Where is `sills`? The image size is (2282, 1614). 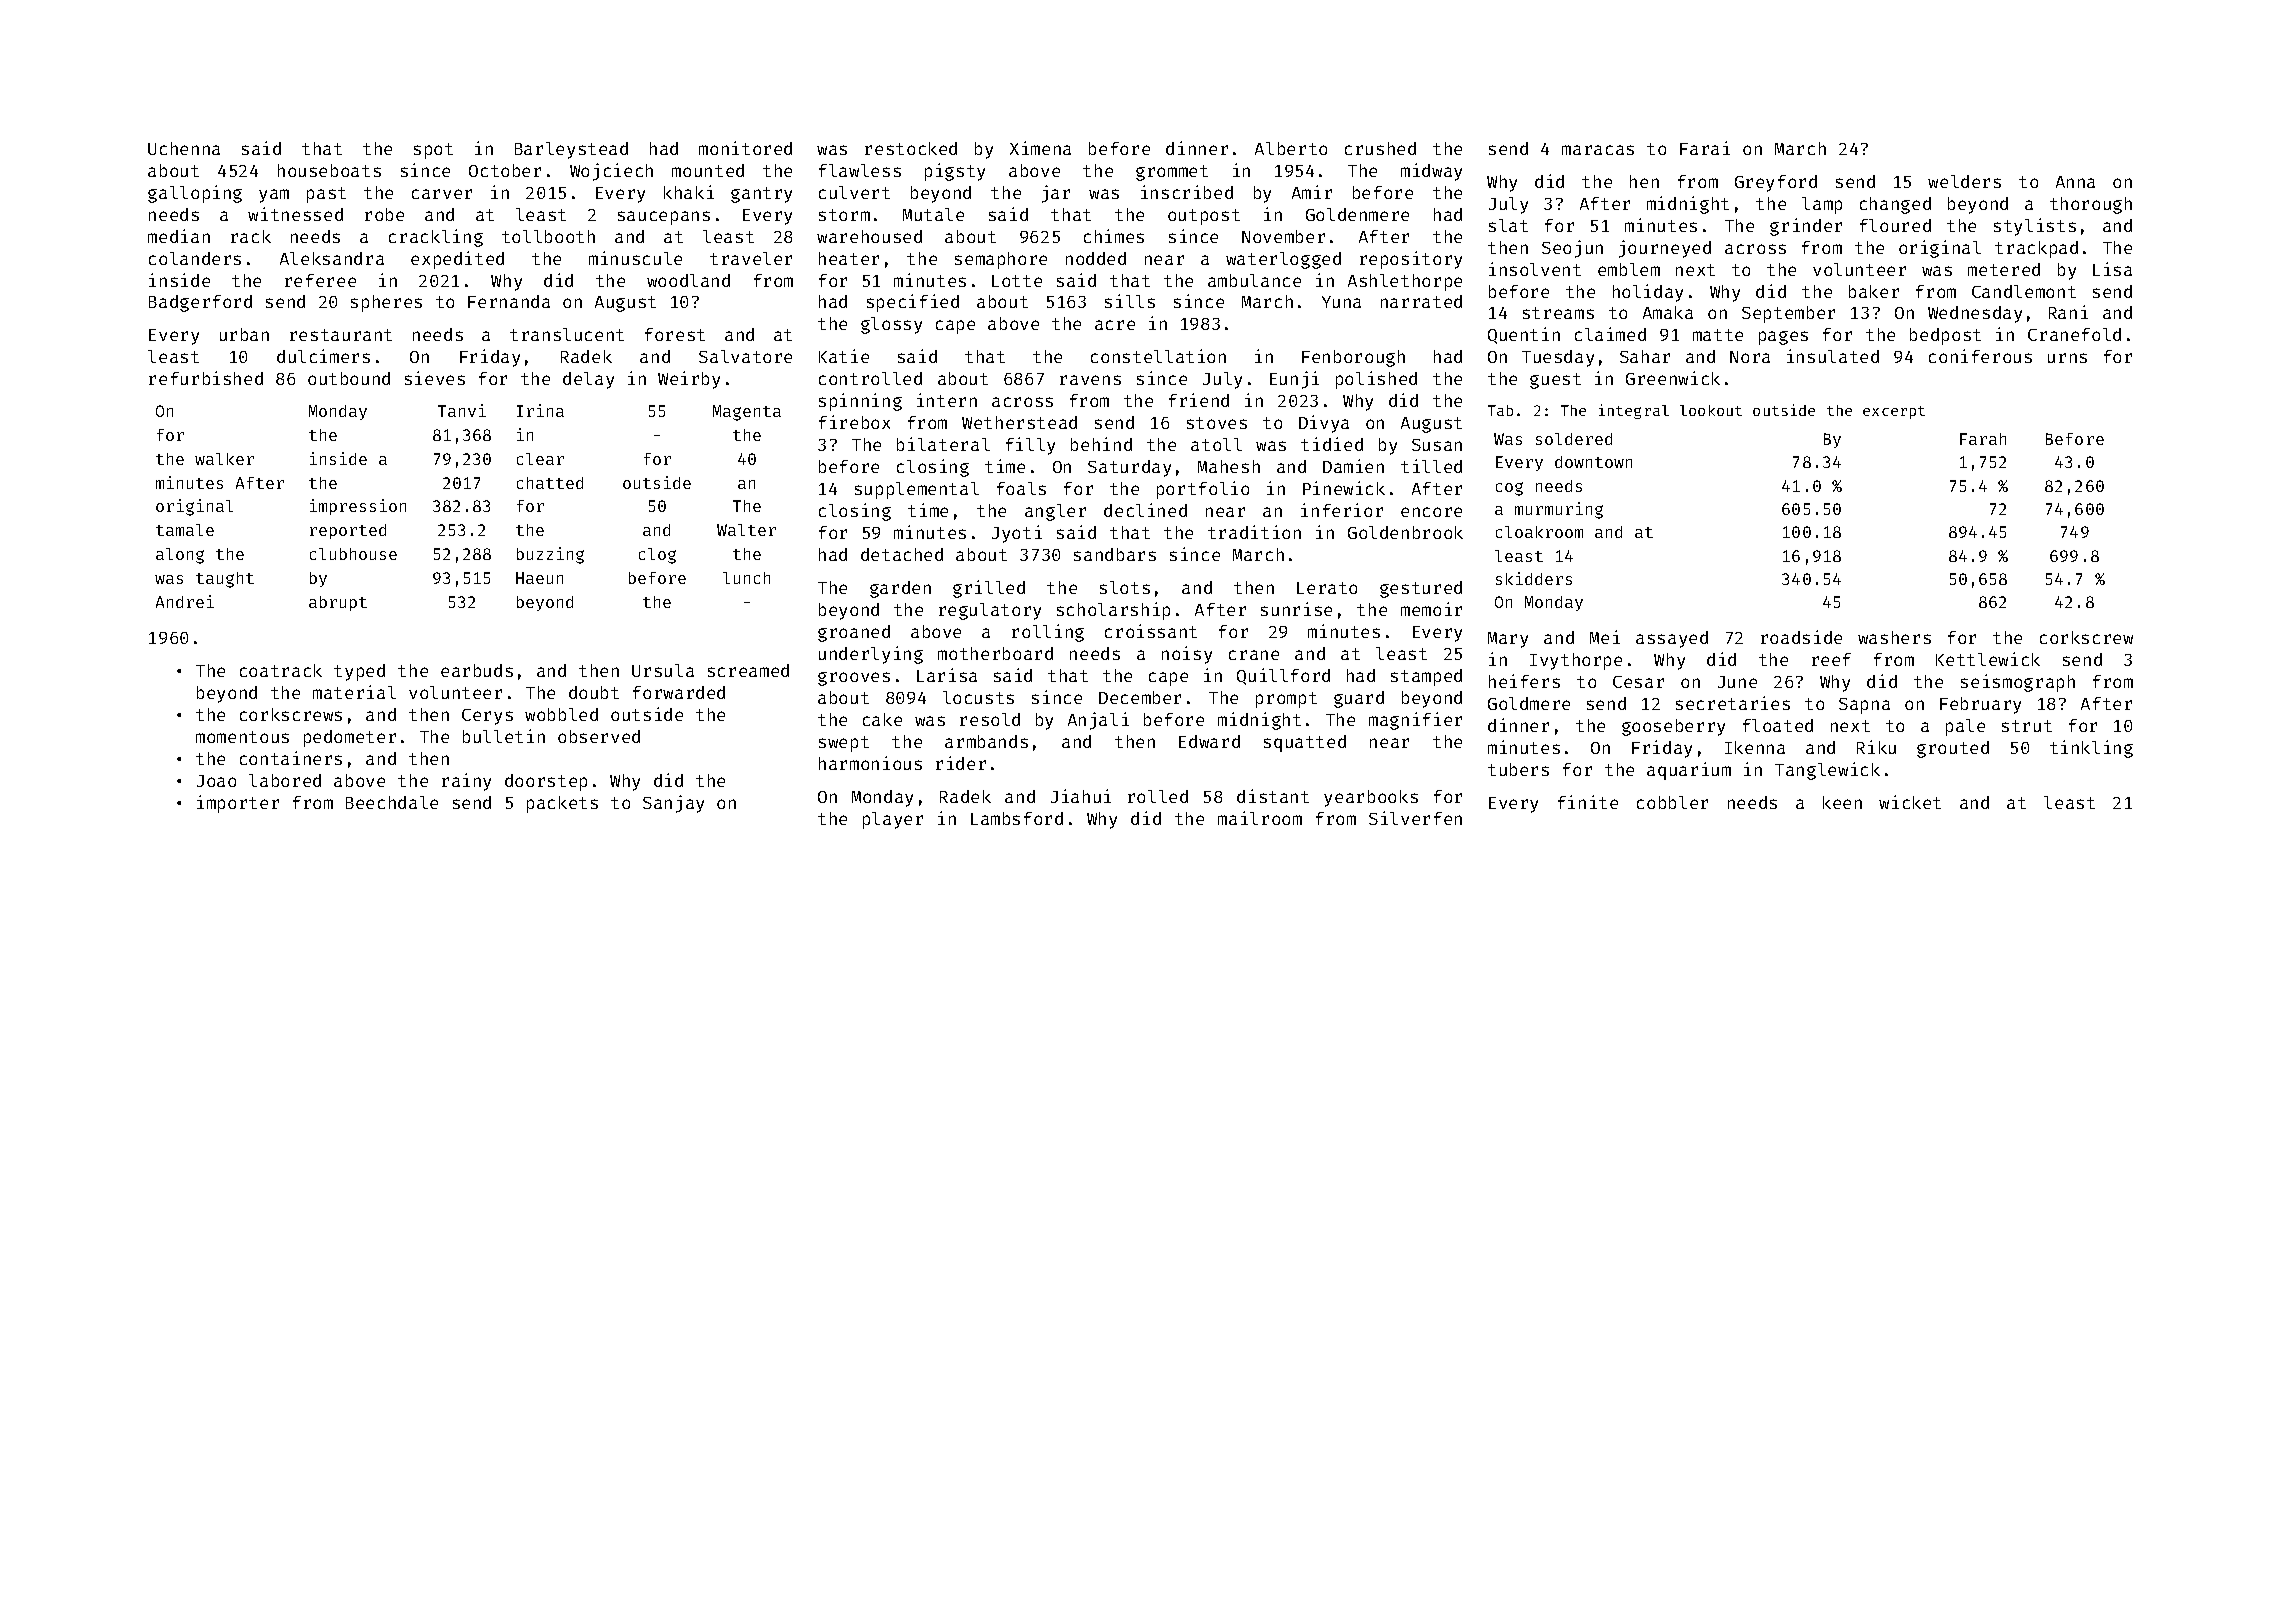
sills is located at coordinates (1130, 301).
